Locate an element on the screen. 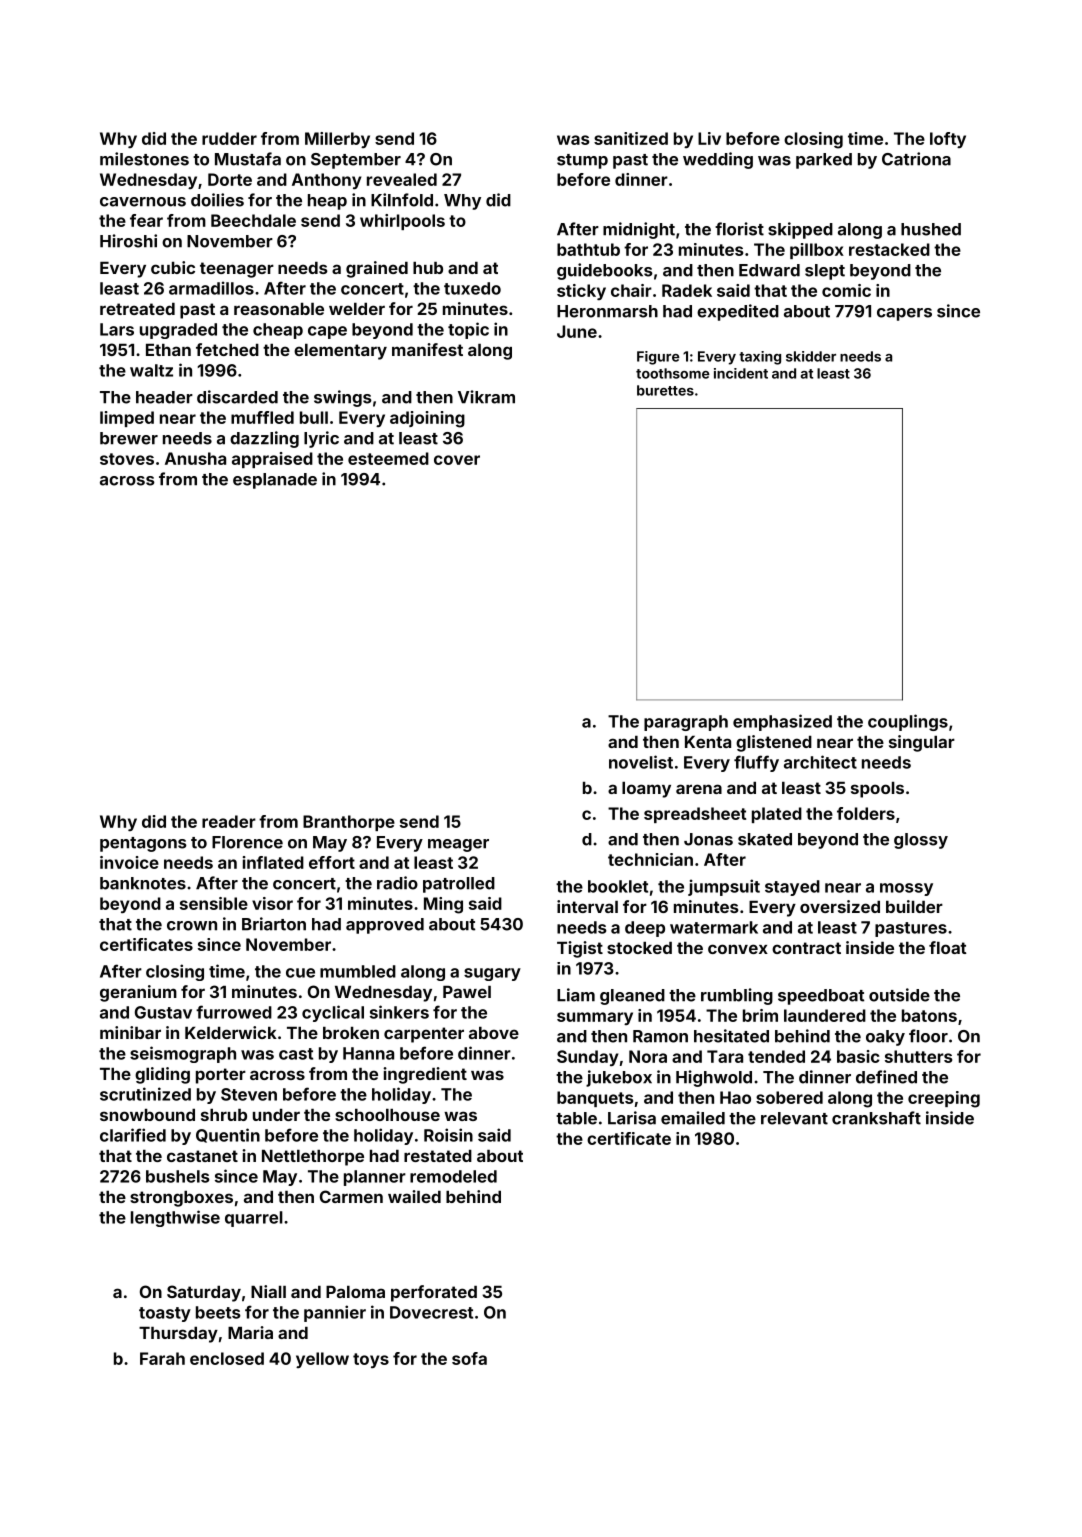  reader is located at coordinates (229, 821).
